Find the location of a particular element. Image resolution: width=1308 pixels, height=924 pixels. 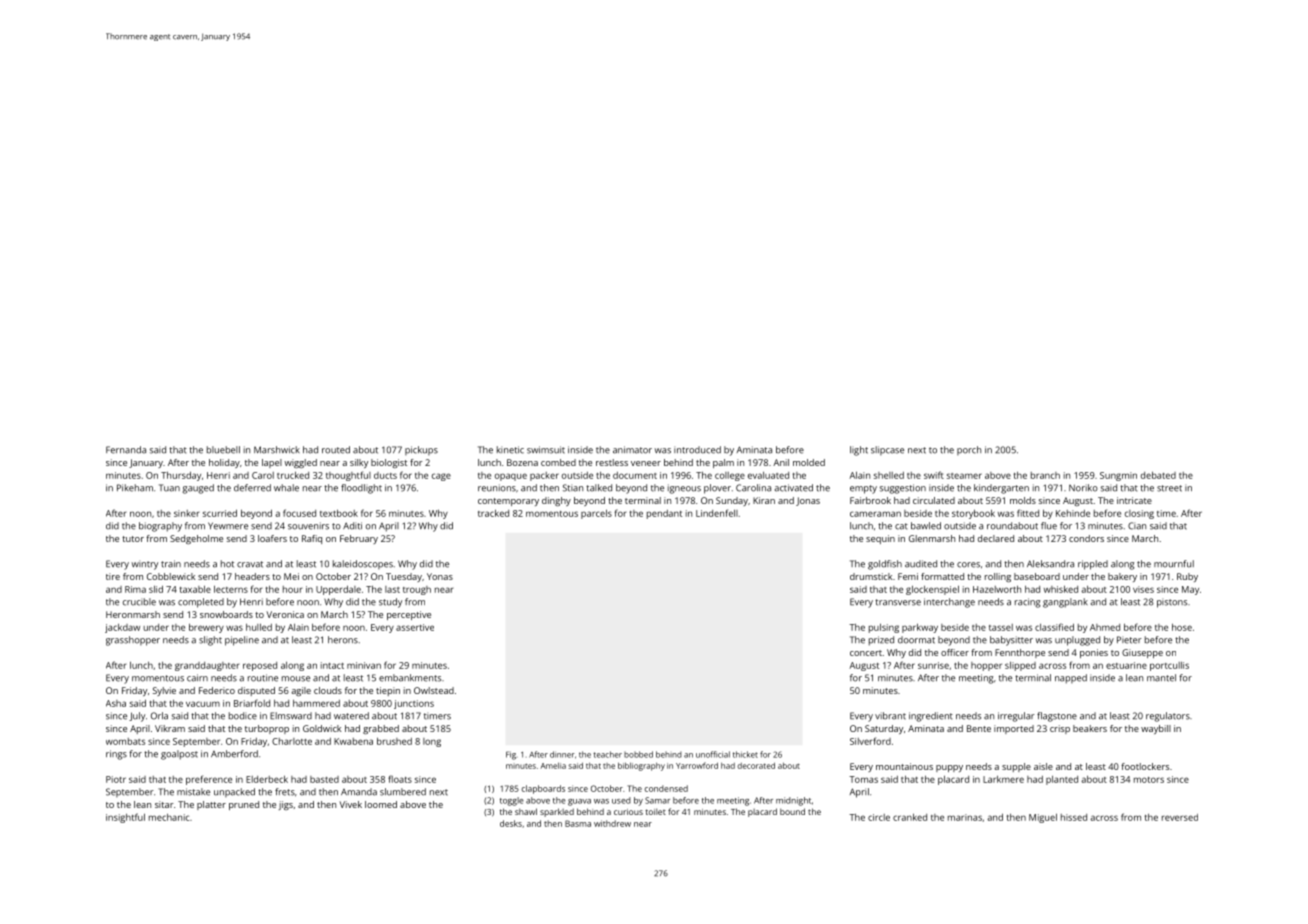

pendant is located at coordinates (664, 514).
